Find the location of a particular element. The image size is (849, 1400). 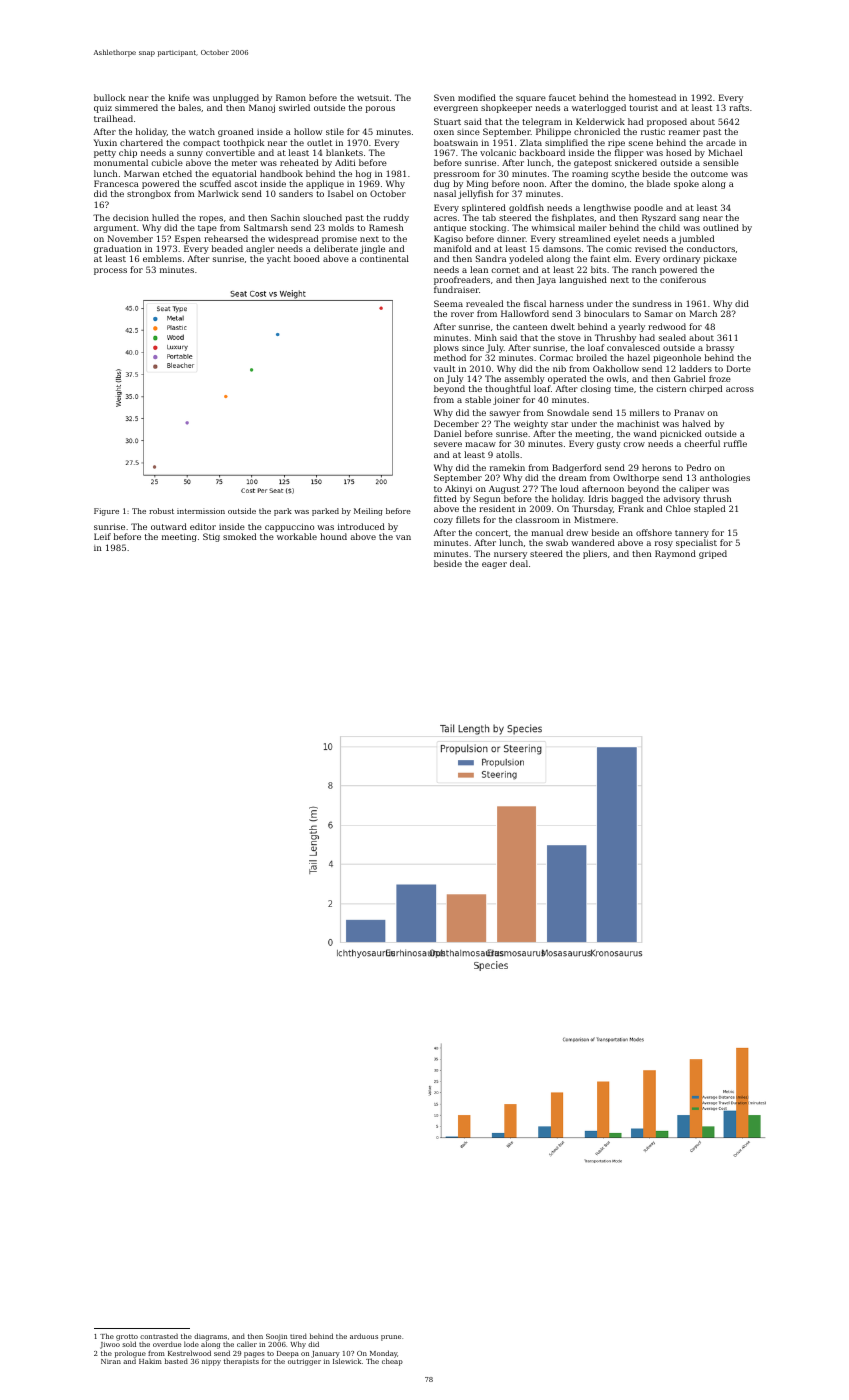

Stig is located at coordinates (211, 537).
